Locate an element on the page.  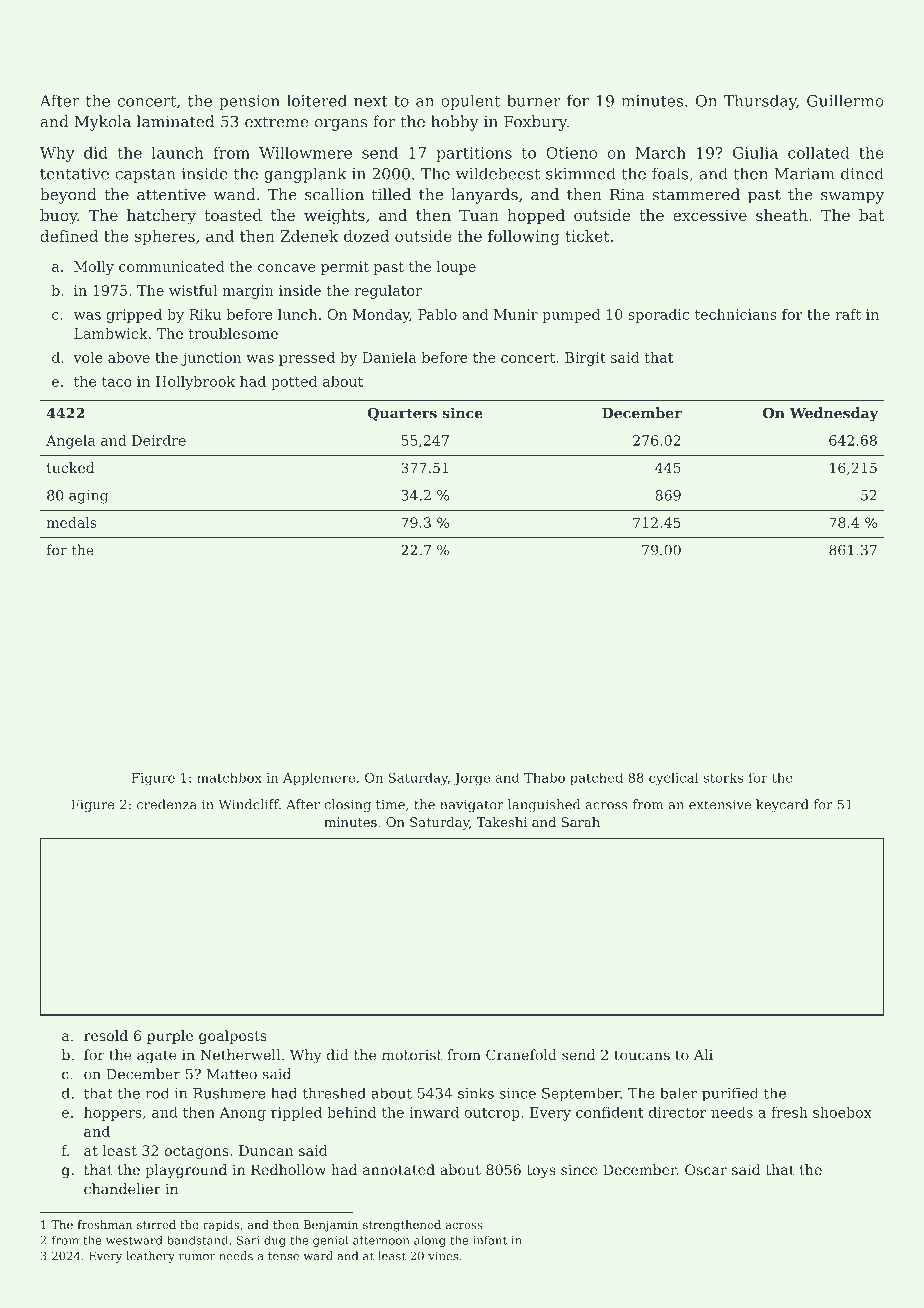
Wednesday is located at coordinates (834, 414).
